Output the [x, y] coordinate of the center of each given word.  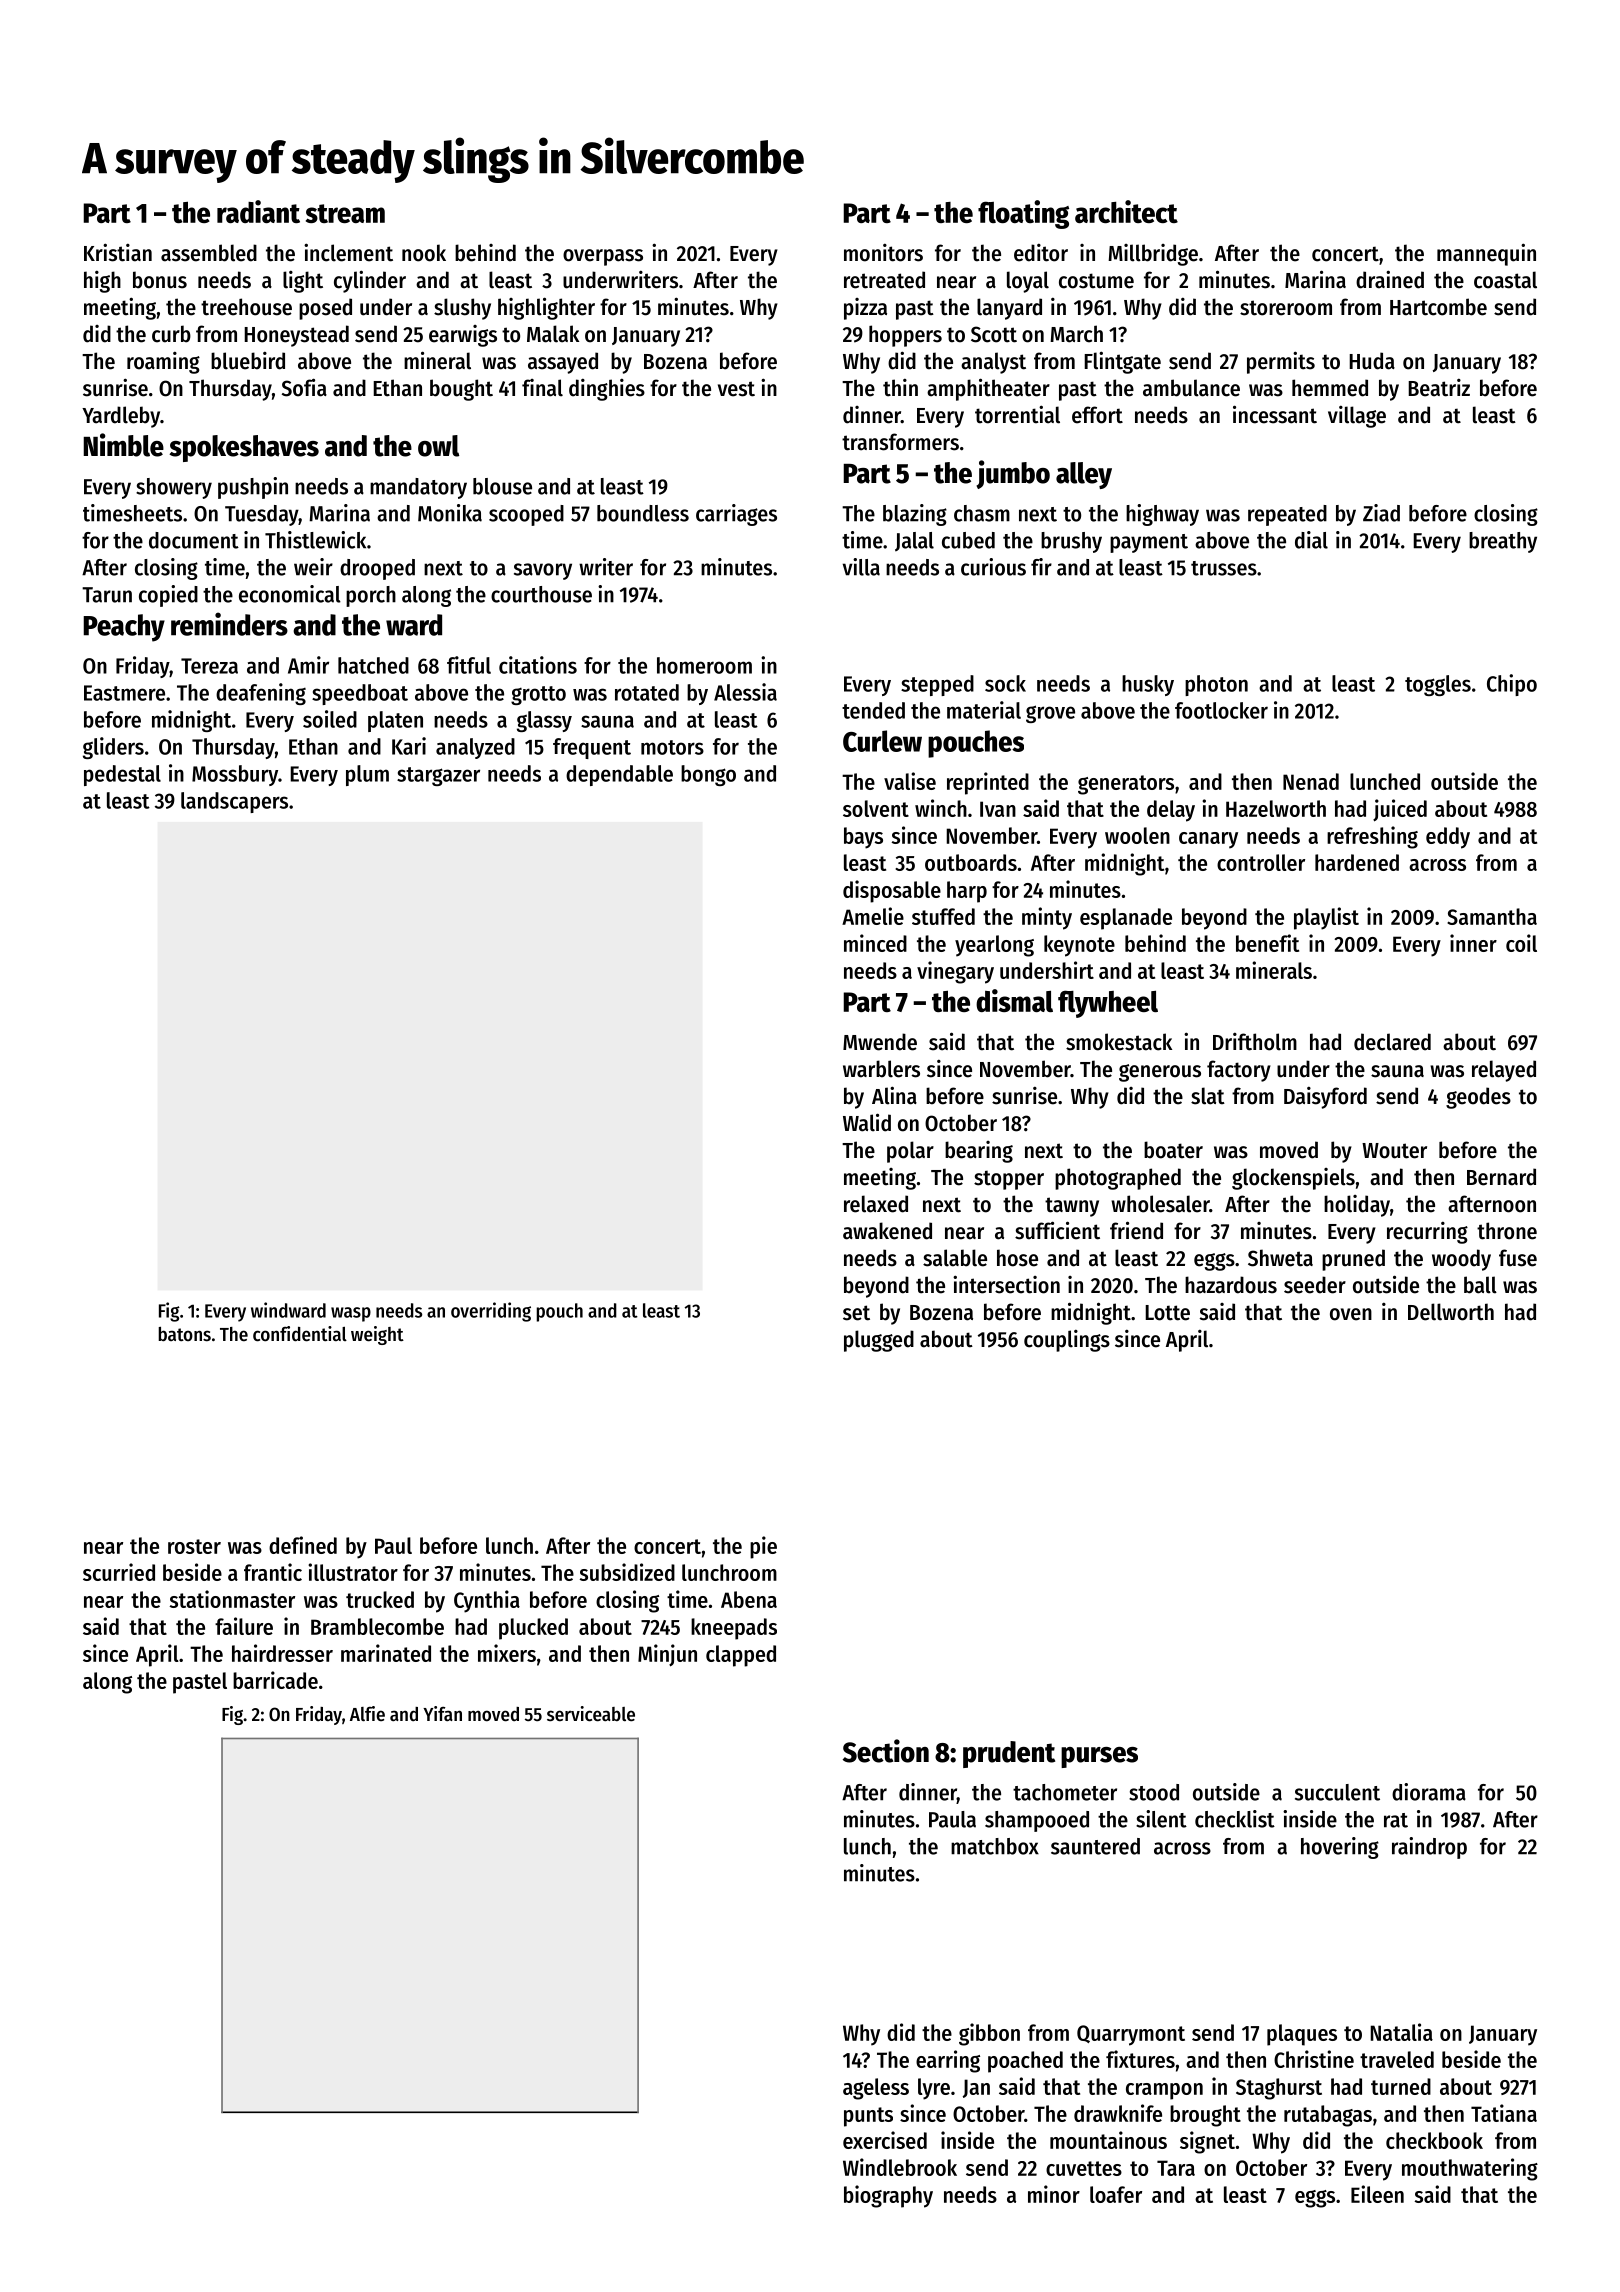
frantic [273, 1572]
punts [868, 2117]
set [856, 1313]
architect [1126, 211]
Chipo [1512, 685]
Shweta [1280, 1258]
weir [313, 567]
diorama [1429, 1792]
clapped [741, 1656]
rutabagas [1328, 2116]
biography [888, 2196]
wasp [351, 1314]
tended [873, 710]
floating [1023, 214]
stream [345, 213]
